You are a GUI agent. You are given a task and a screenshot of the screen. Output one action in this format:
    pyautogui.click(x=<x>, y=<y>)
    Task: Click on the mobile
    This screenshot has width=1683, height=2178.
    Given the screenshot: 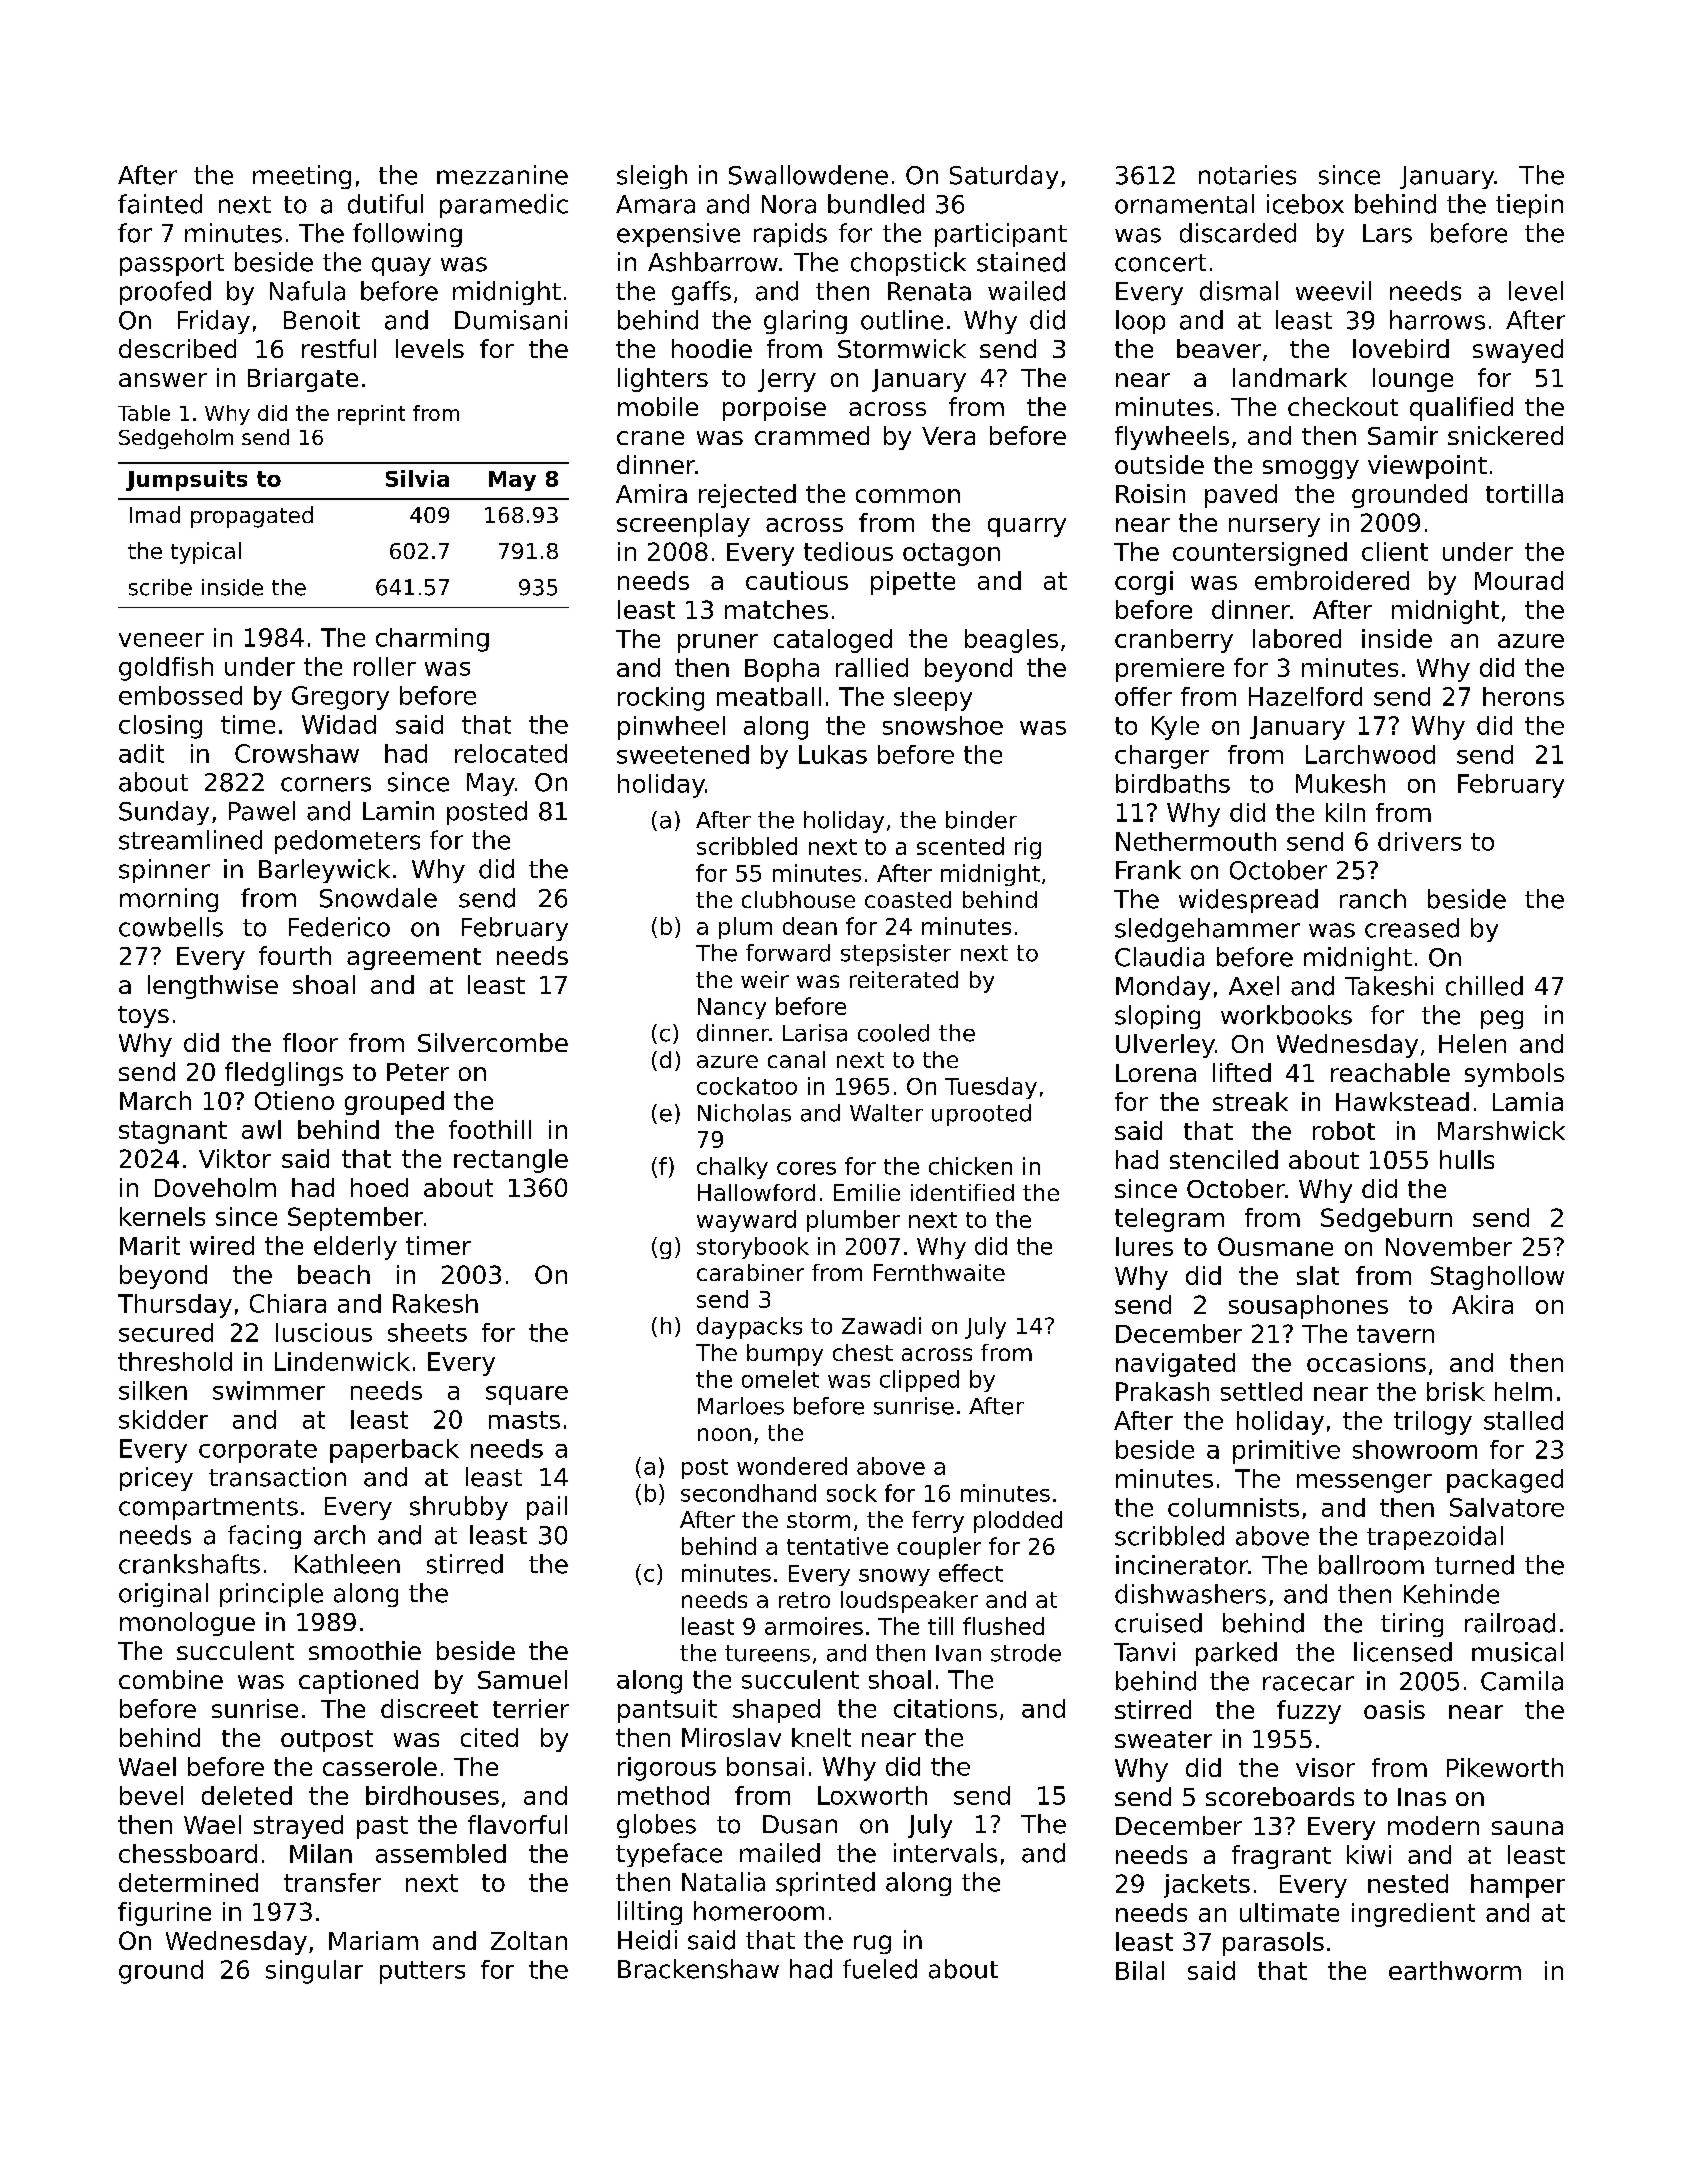 What is the action you would take?
    pyautogui.click(x=658, y=406)
